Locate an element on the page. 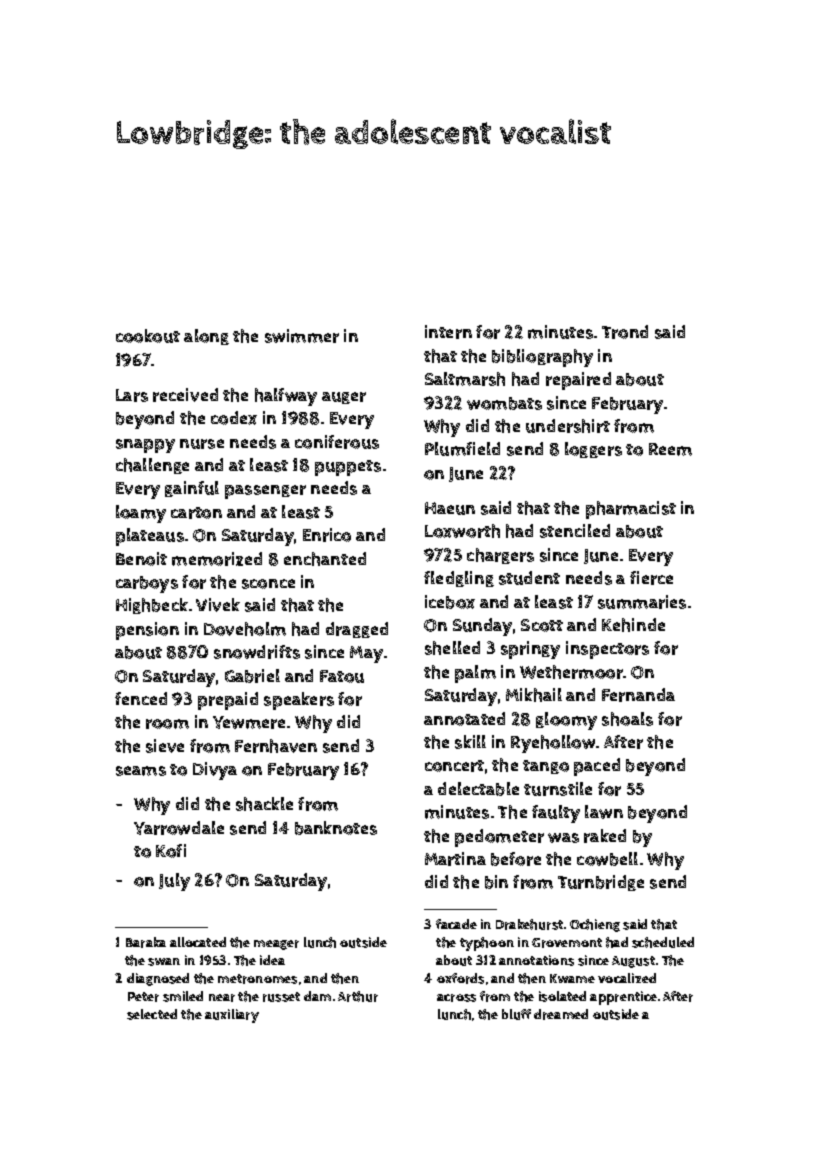 The image size is (814, 1155). along is located at coordinates (206, 337).
